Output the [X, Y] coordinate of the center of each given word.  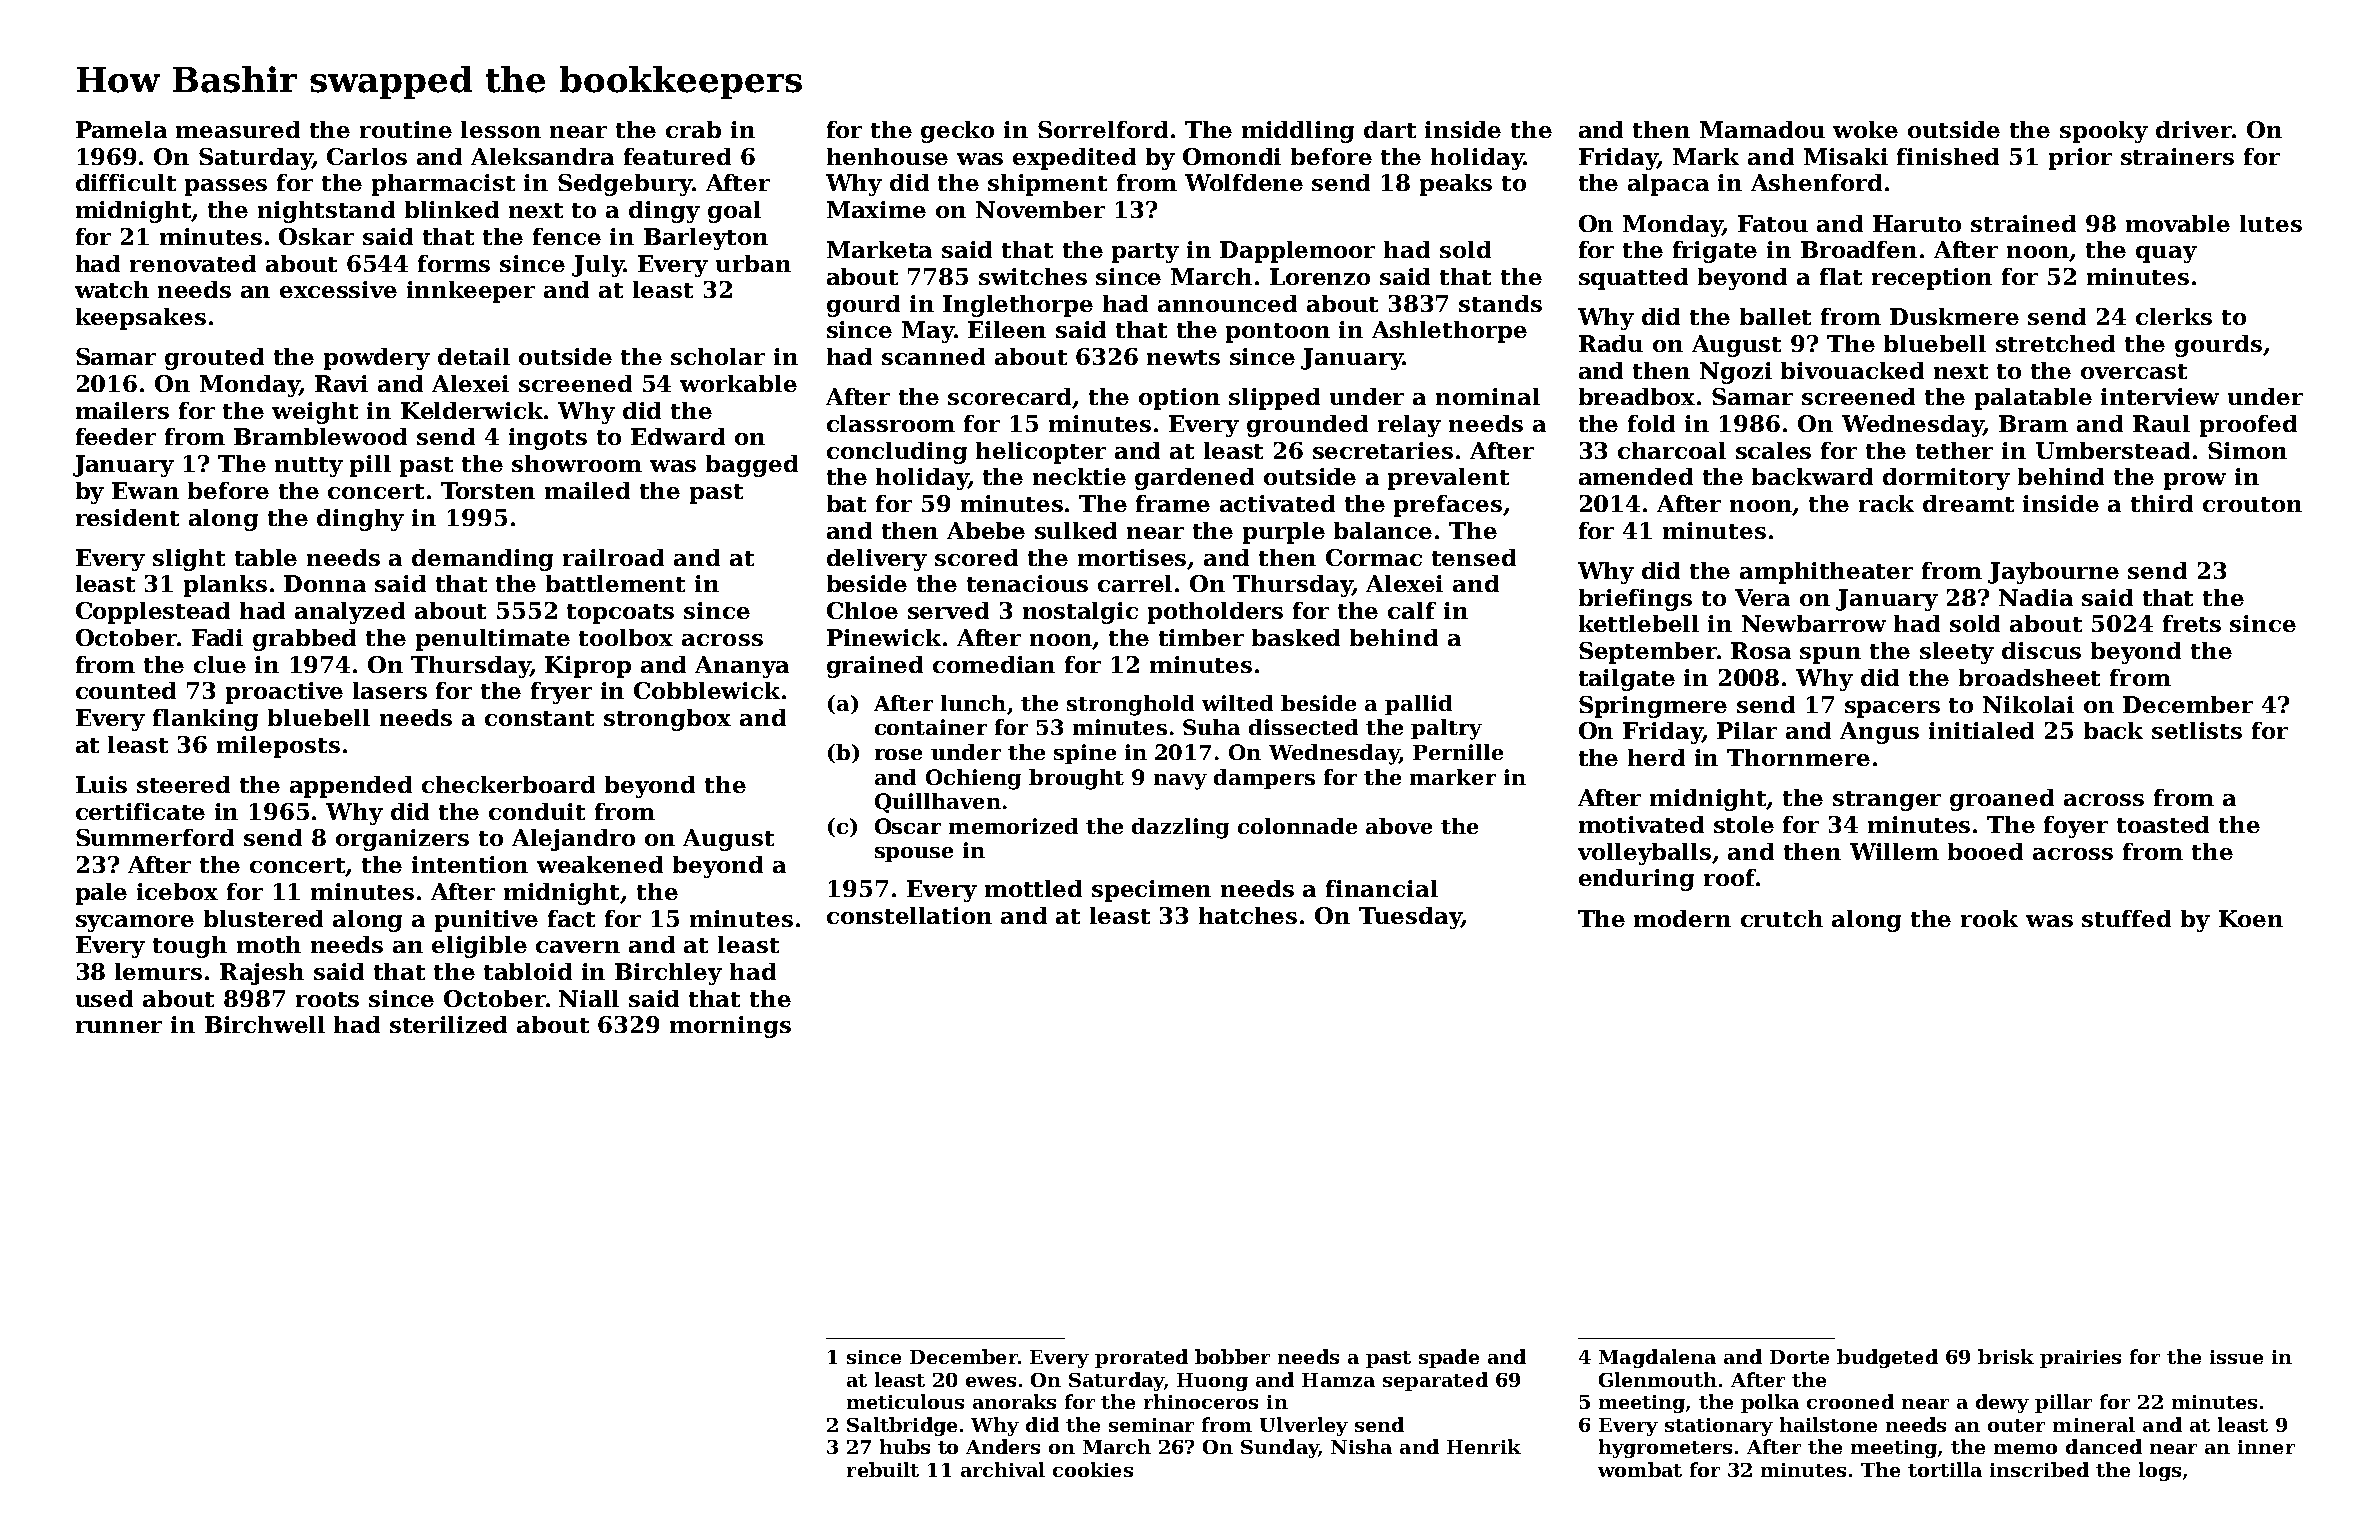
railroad [613, 557]
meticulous [905, 1401]
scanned [933, 356]
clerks [2174, 316]
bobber [1232, 1356]
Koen [2251, 918]
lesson [501, 129]
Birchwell [265, 1024]
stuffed [2126, 918]
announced [1227, 303]
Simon [2247, 450]
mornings [730, 1027]
